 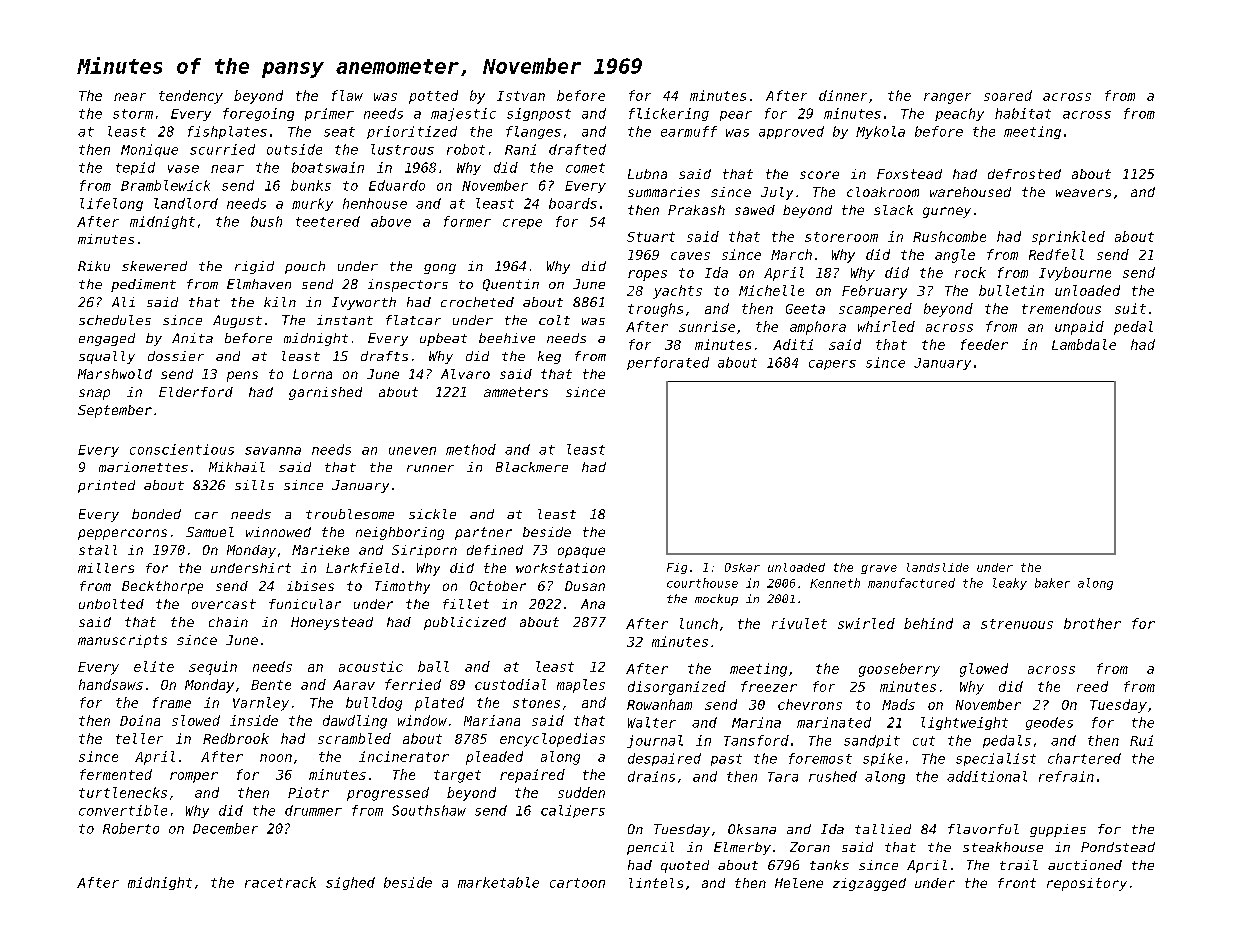 I want to click on tendency, so click(x=191, y=97).
